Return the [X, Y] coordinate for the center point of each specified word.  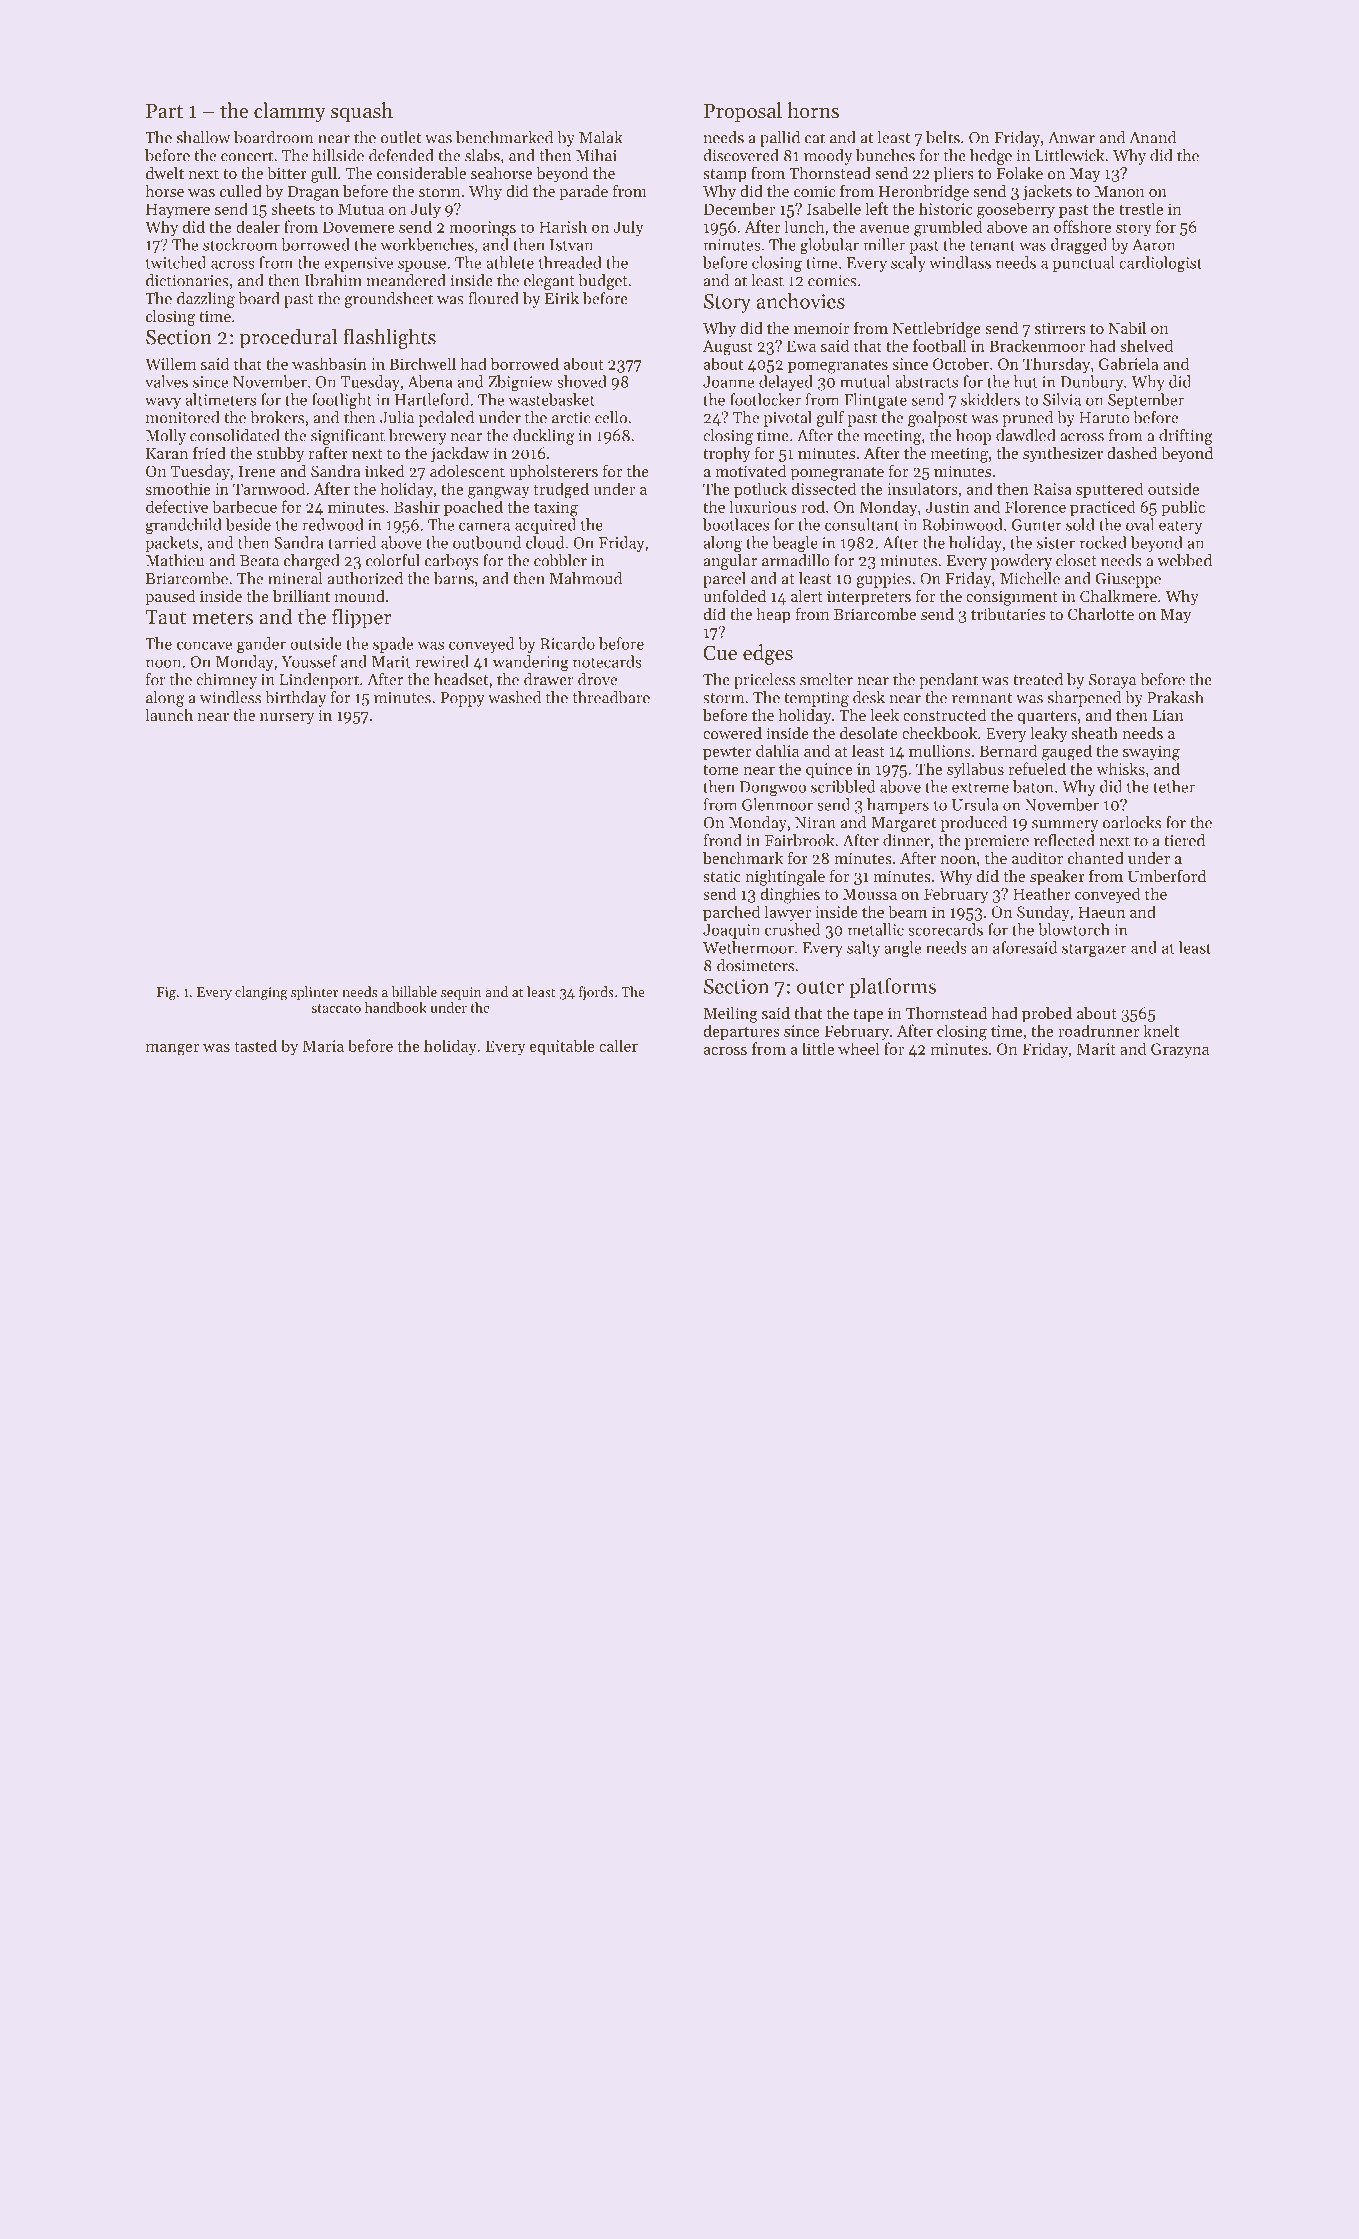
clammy [290, 112]
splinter [314, 993]
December [739, 208]
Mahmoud [586, 578]
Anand [1152, 137]
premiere [997, 842]
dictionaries [187, 280]
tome [721, 770]
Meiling [731, 1015]
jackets [1047, 193]
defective [177, 506]
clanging [261, 993]
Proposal [743, 112]
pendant [948, 681]
